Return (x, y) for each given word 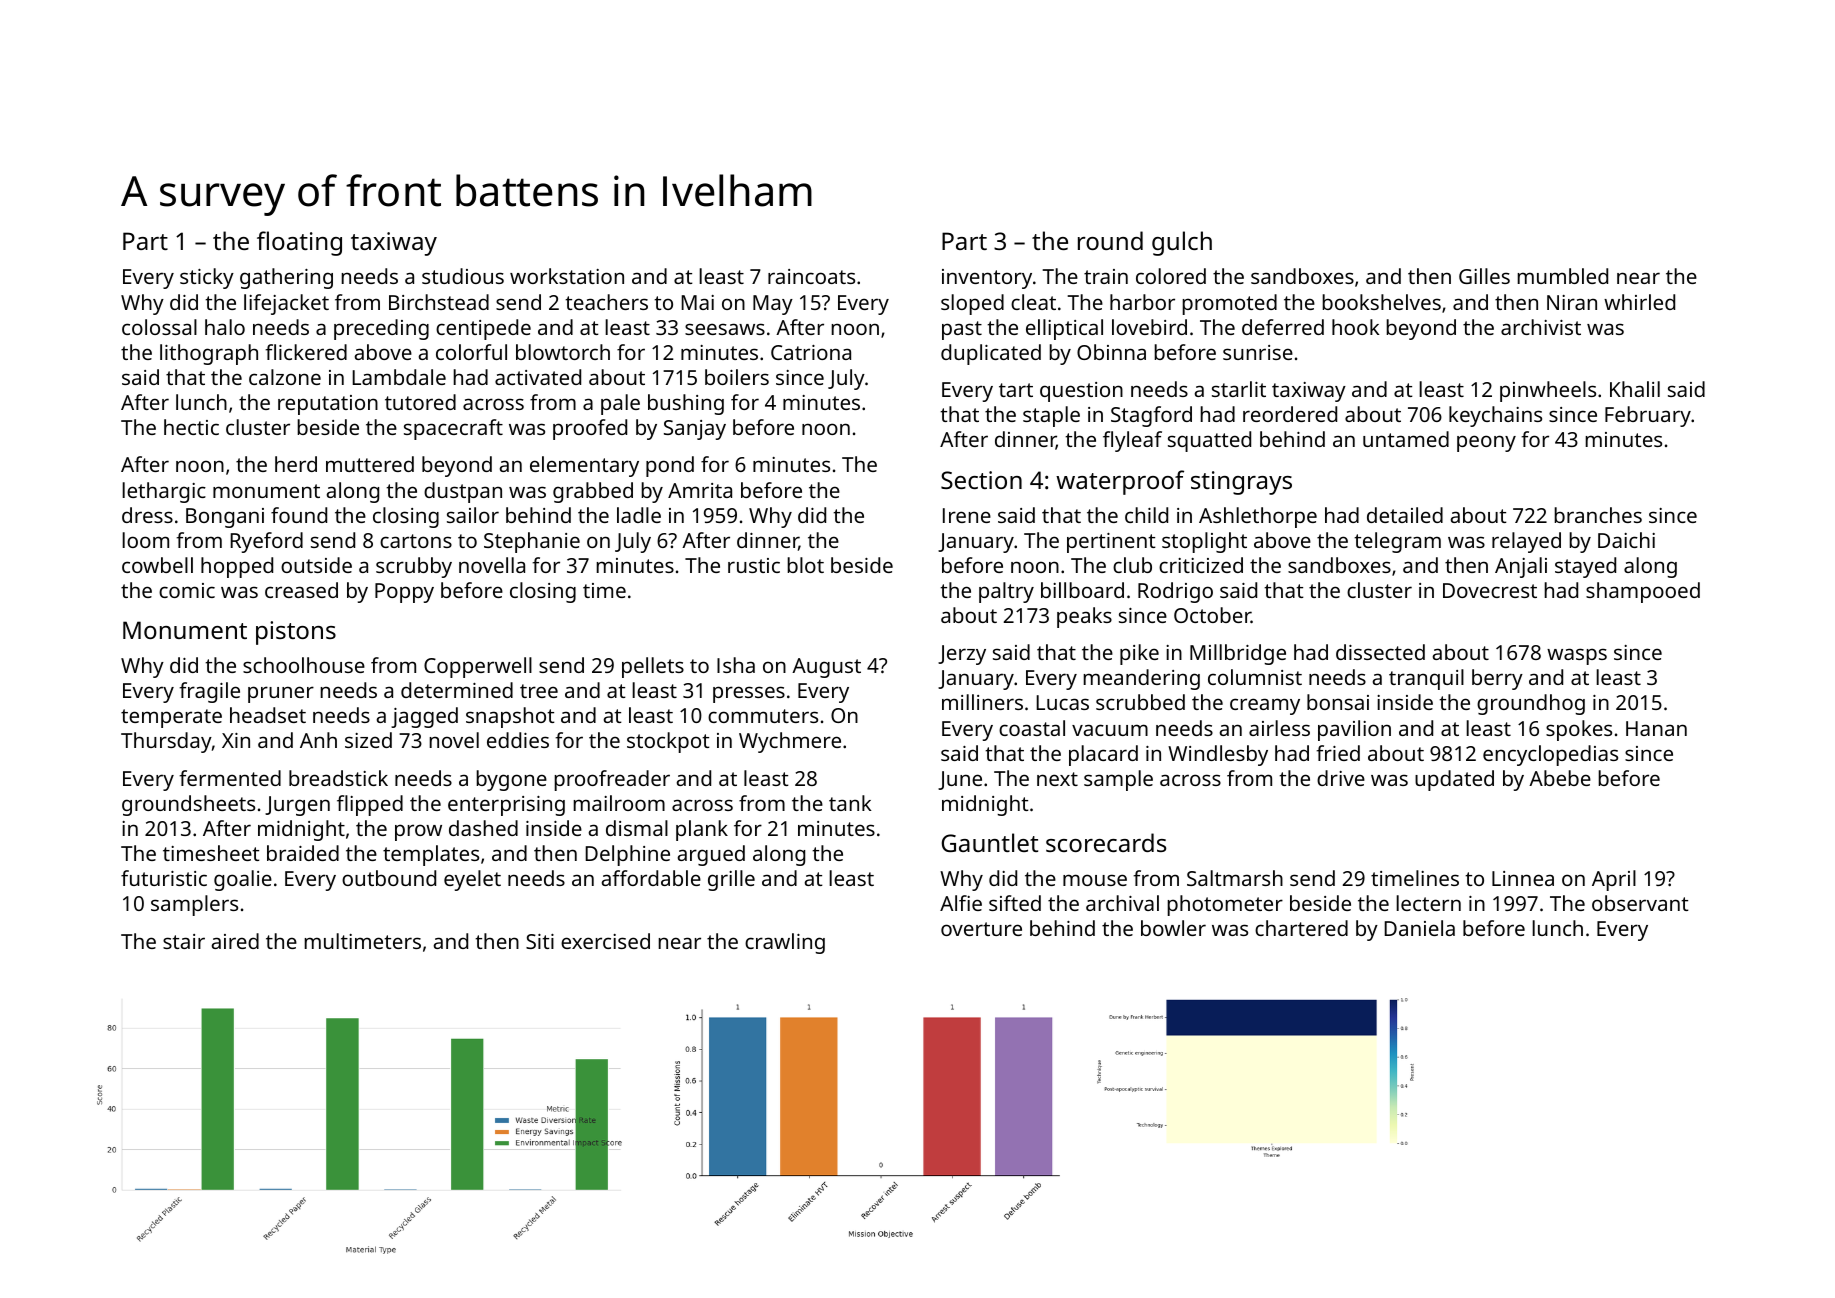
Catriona (811, 352)
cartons (416, 541)
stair (184, 941)
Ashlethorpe (1258, 517)
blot (805, 565)
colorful (471, 352)
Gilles (1484, 276)
